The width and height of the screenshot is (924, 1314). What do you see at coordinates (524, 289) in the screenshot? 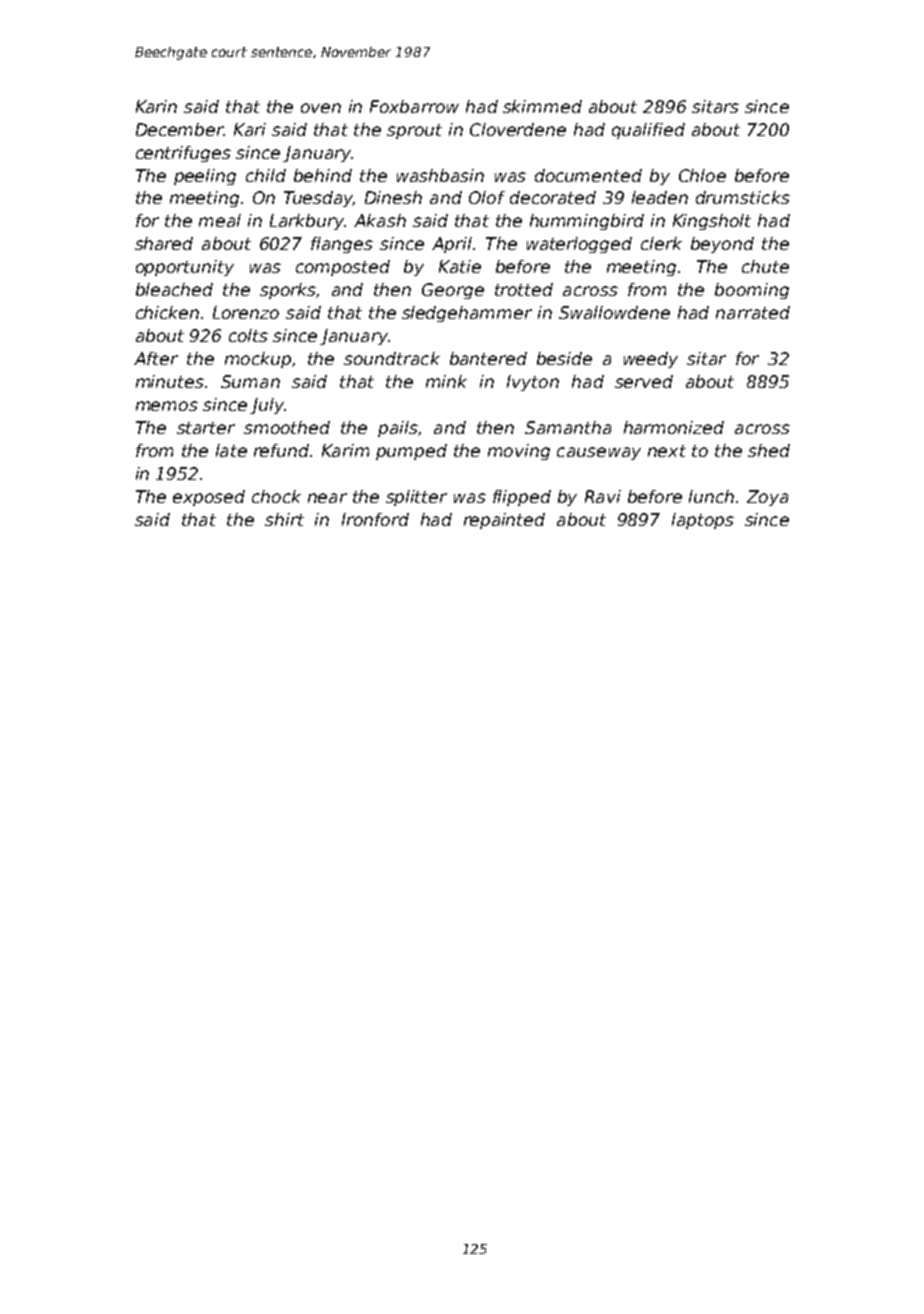
I see `trotted` at bounding box center [524, 289].
